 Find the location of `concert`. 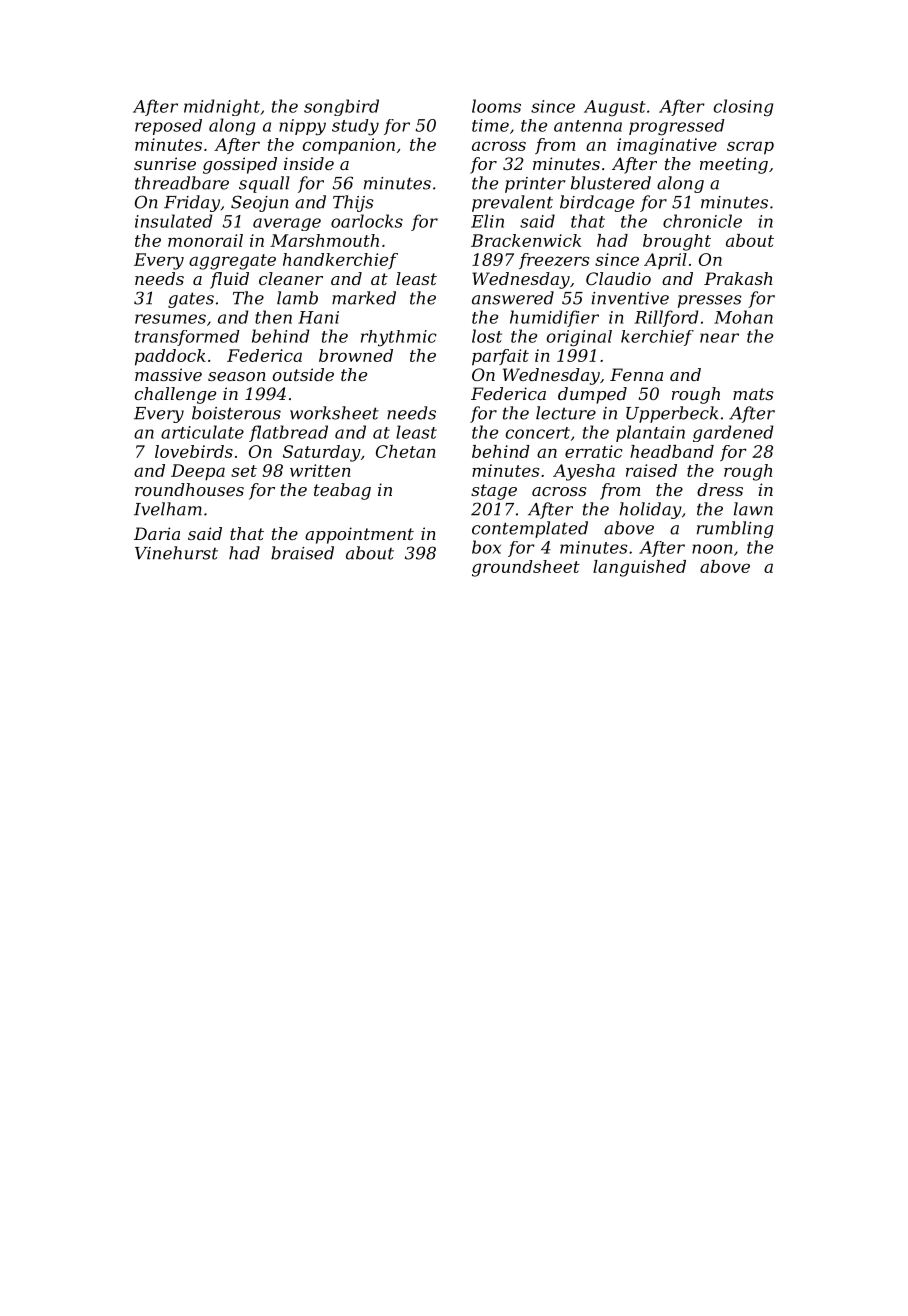

concert is located at coordinates (538, 433).
